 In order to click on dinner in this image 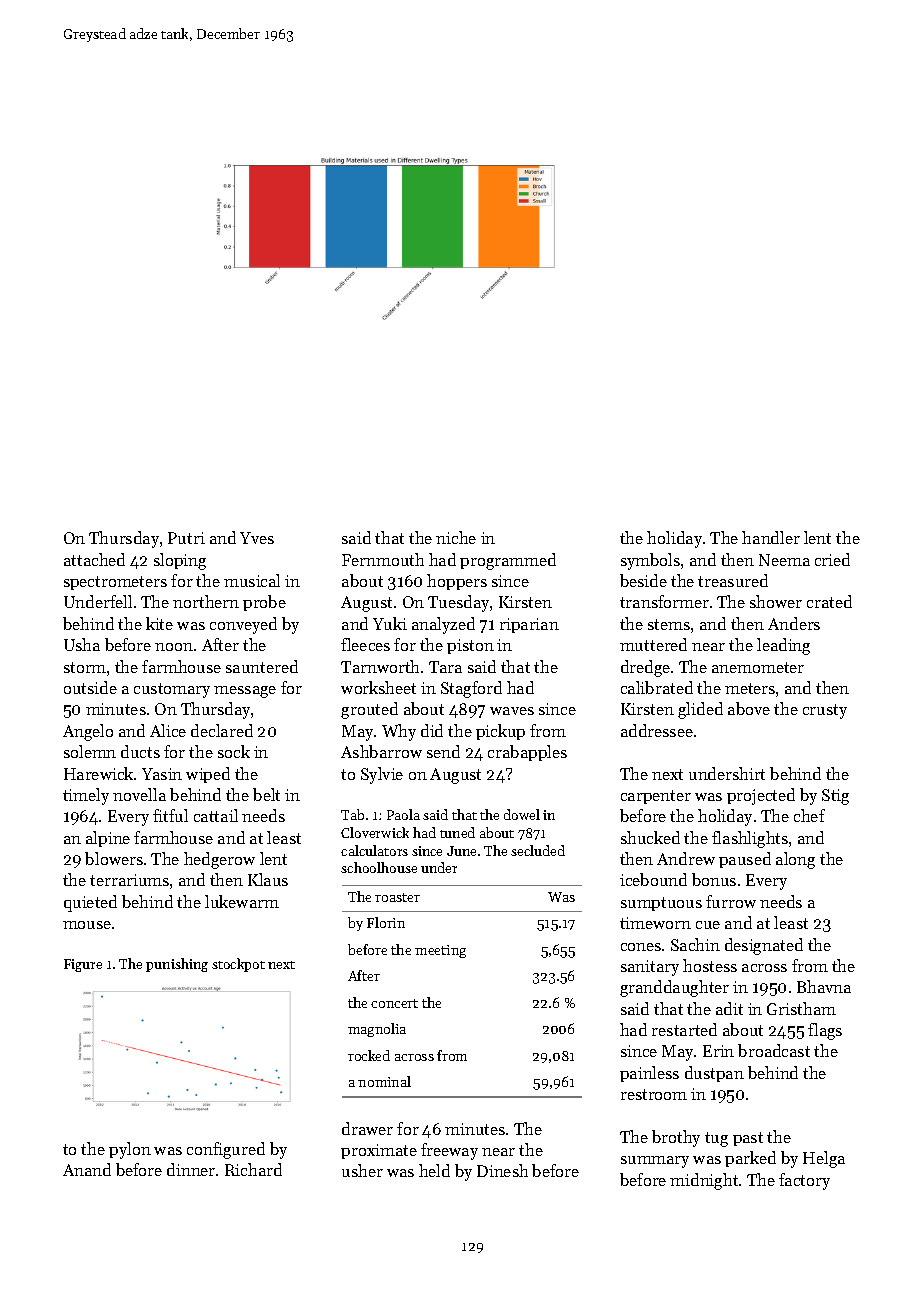, I will do `click(191, 1169)`.
